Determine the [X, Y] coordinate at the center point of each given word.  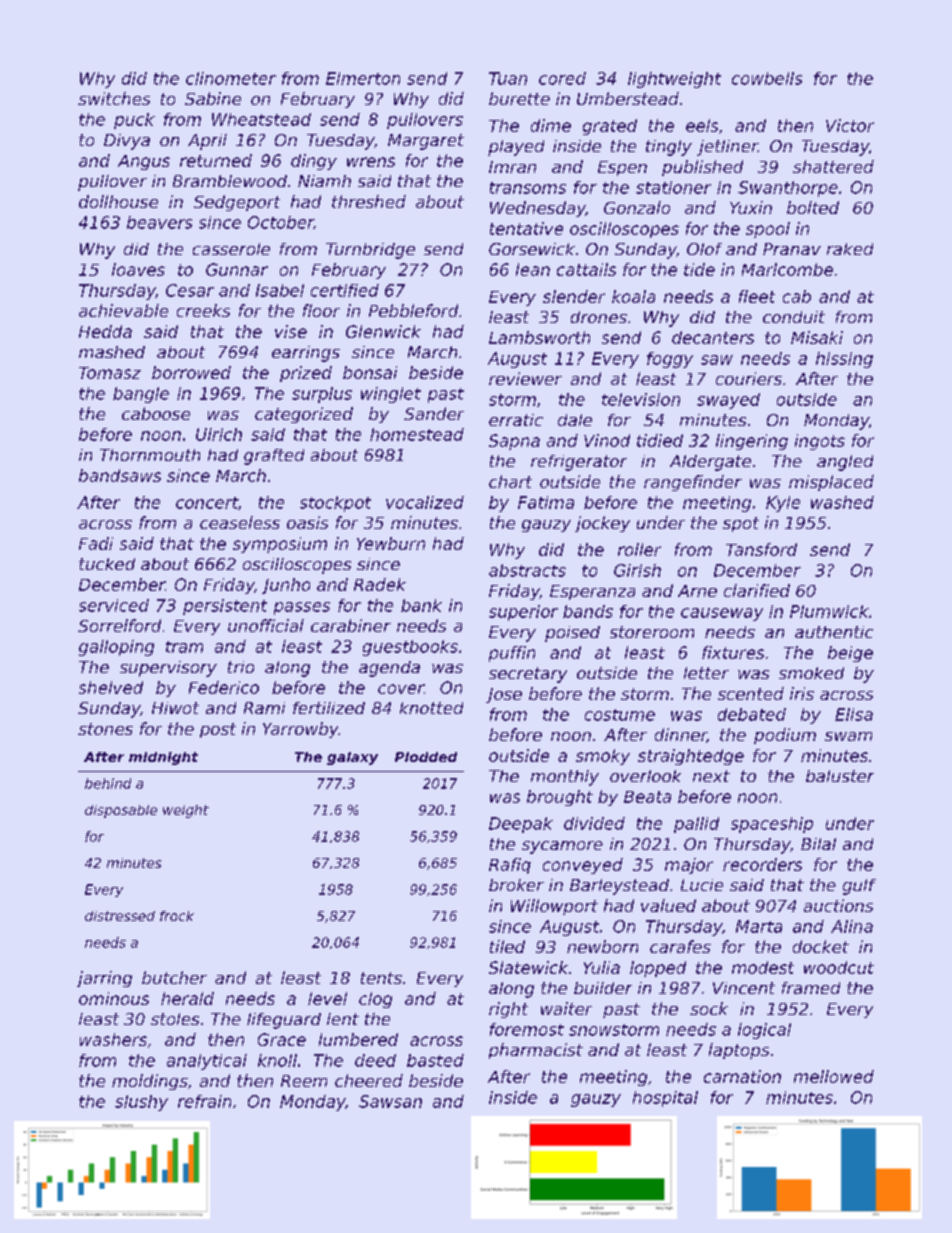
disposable [121, 811]
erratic [516, 420]
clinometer [231, 78]
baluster [840, 776]
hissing [844, 360]
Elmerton [363, 78]
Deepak [521, 825]
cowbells [767, 78]
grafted [274, 457]
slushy [141, 1103]
